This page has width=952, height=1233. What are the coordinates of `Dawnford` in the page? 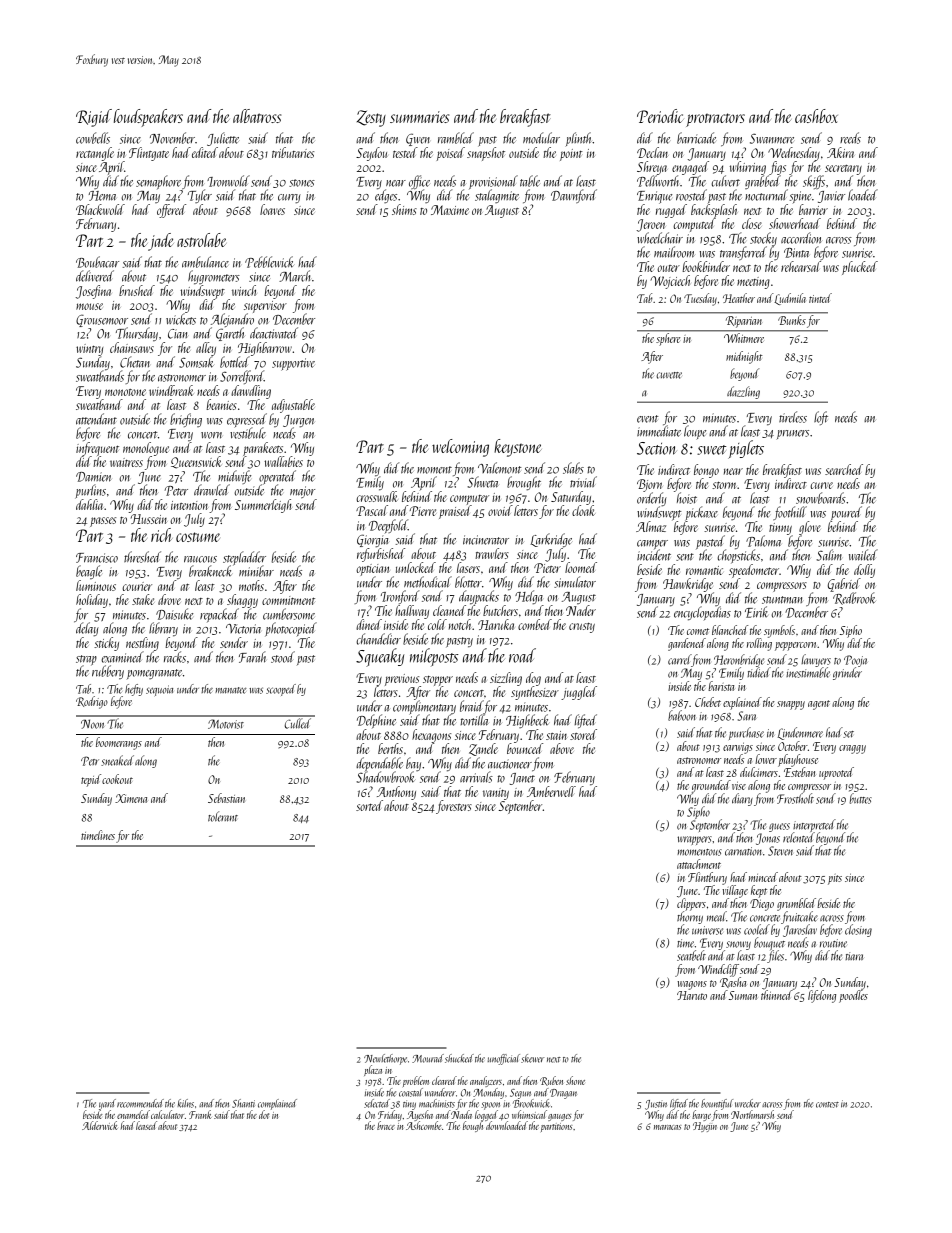 It's located at (574, 196).
